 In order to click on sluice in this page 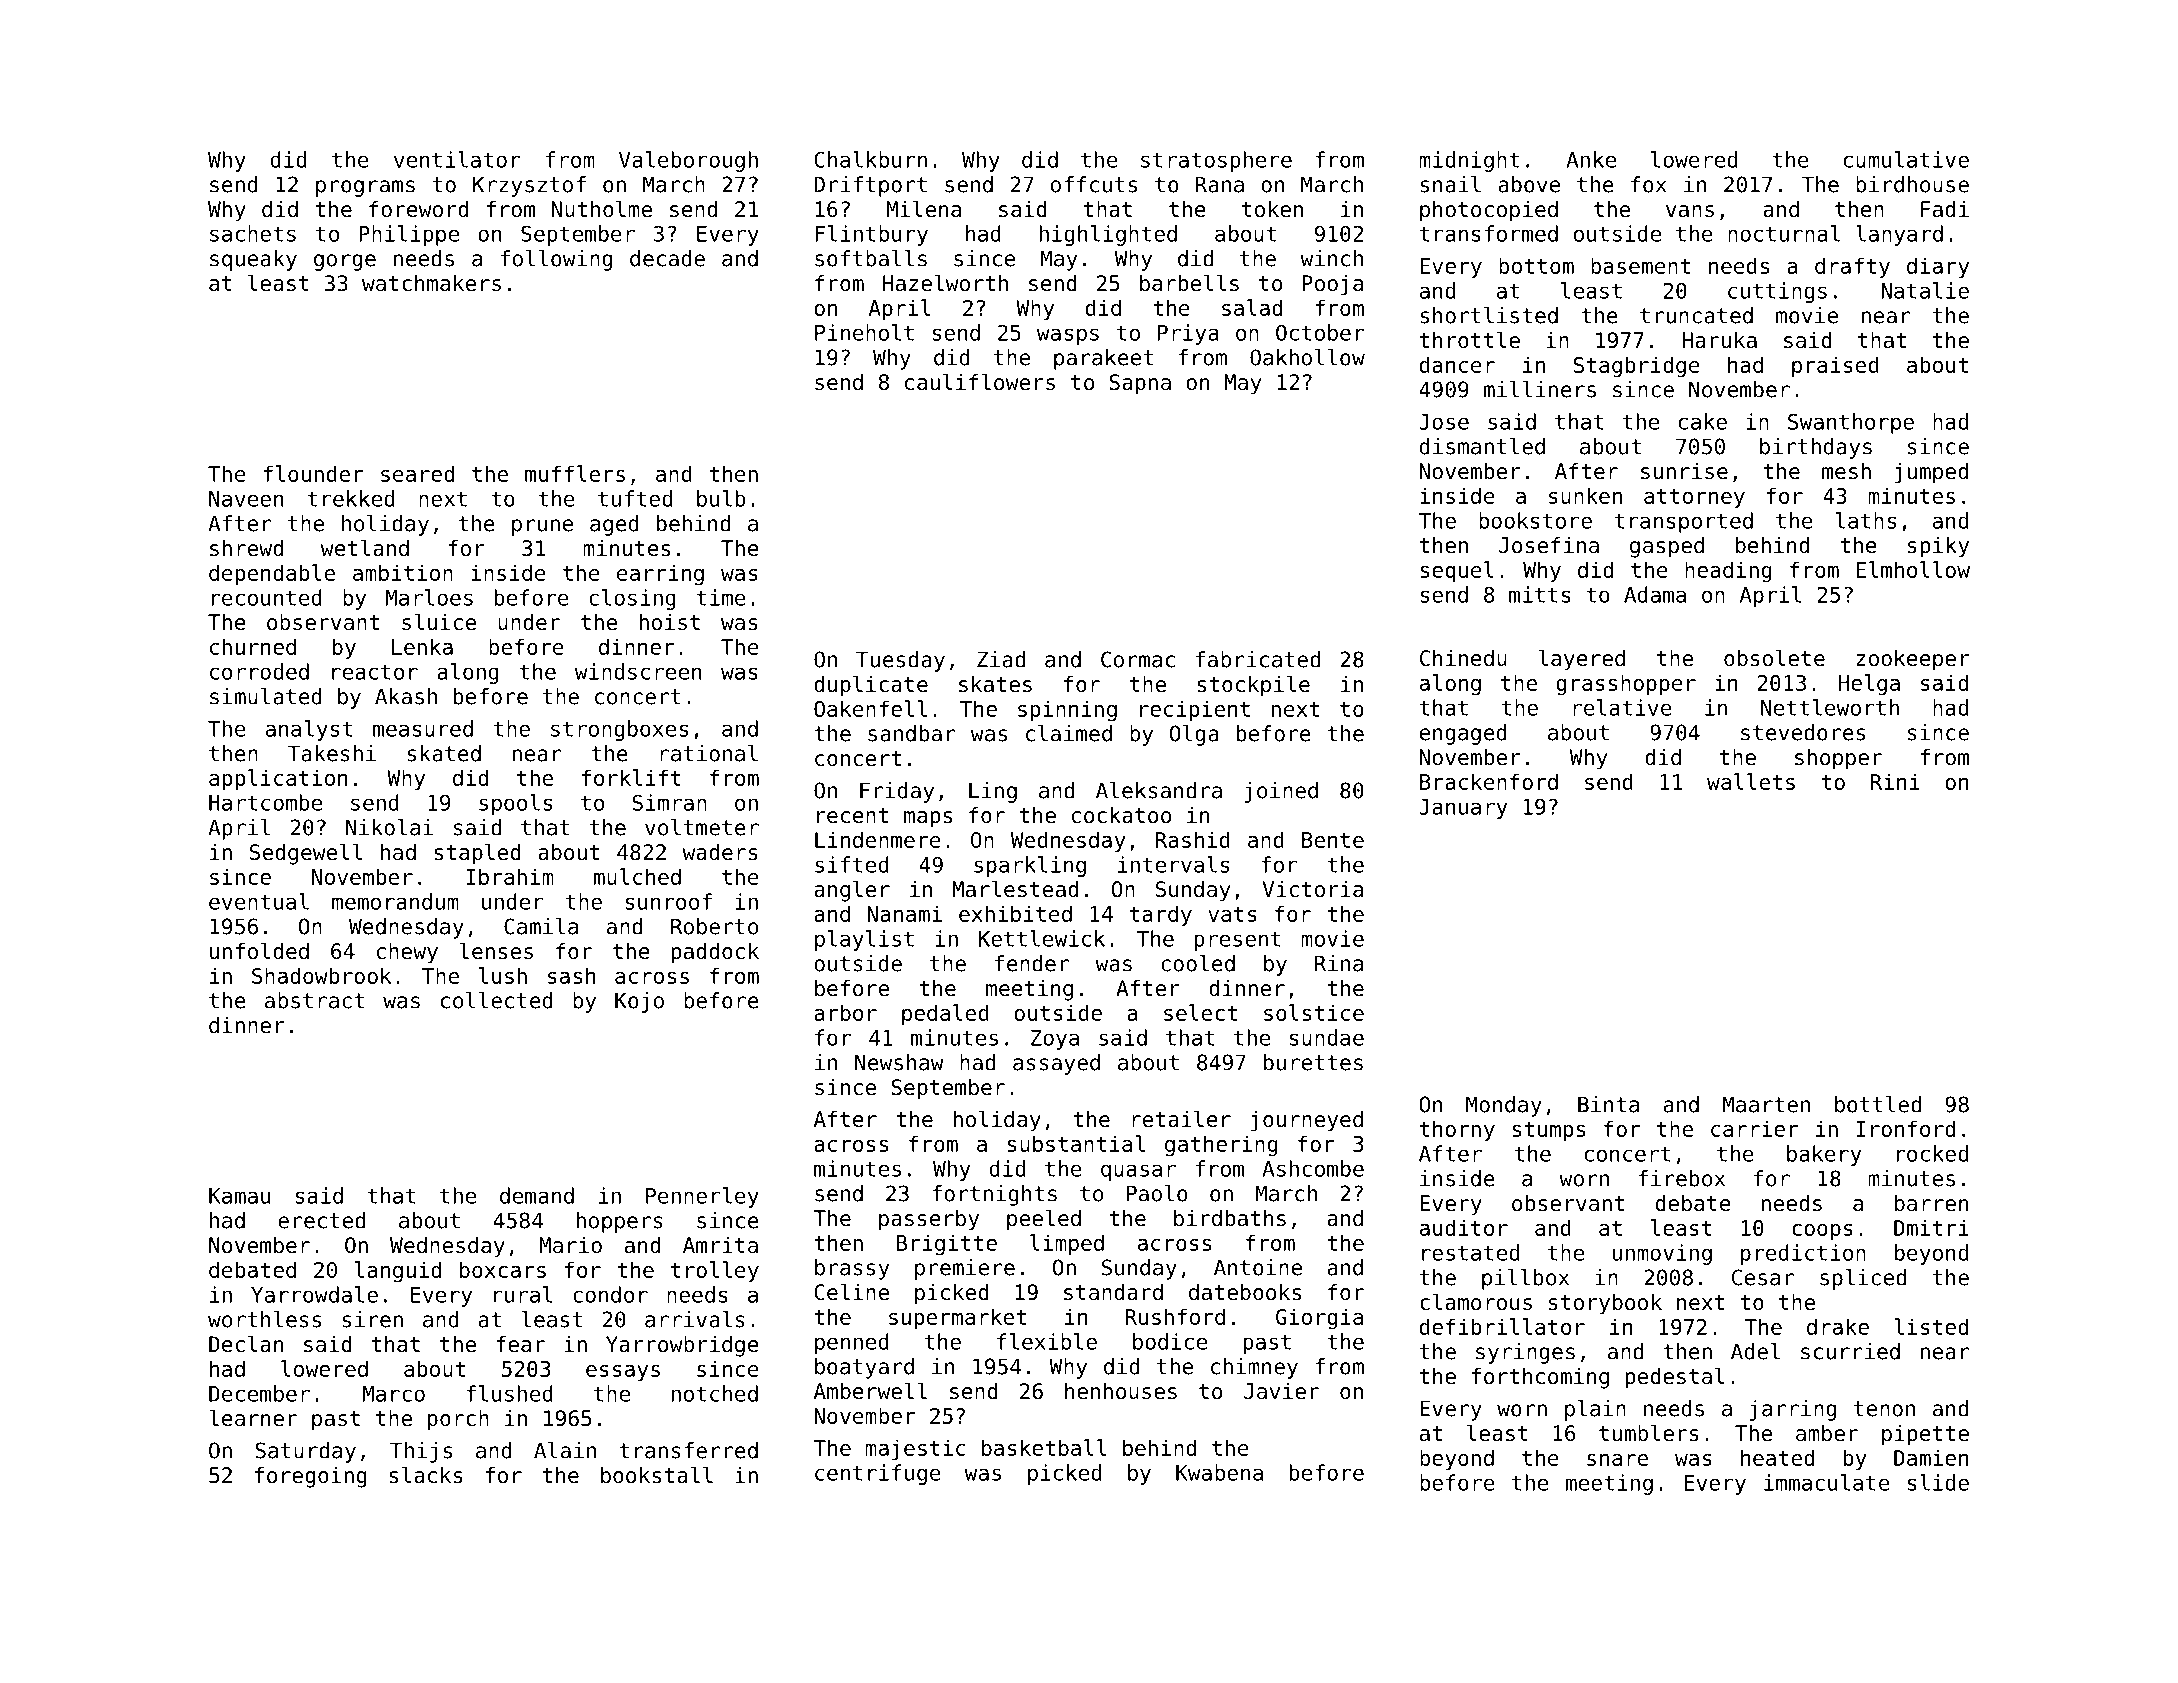, I will do `click(439, 622)`.
